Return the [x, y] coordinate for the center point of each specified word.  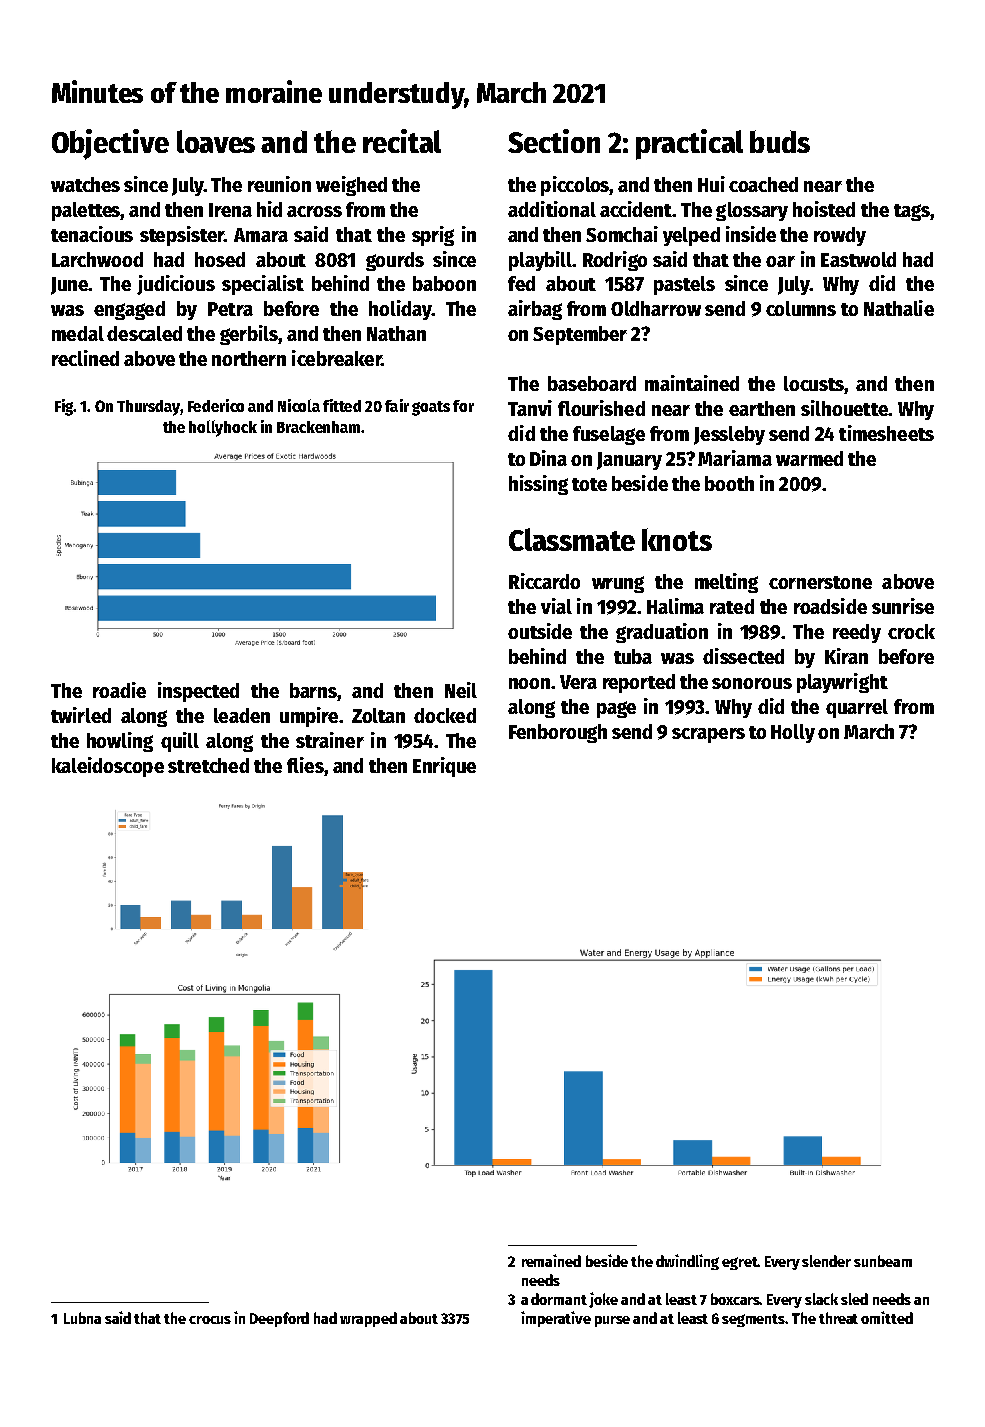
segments [754, 1320]
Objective [110, 144]
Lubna [82, 1318]
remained [551, 1260]
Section [554, 141]
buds [780, 141]
